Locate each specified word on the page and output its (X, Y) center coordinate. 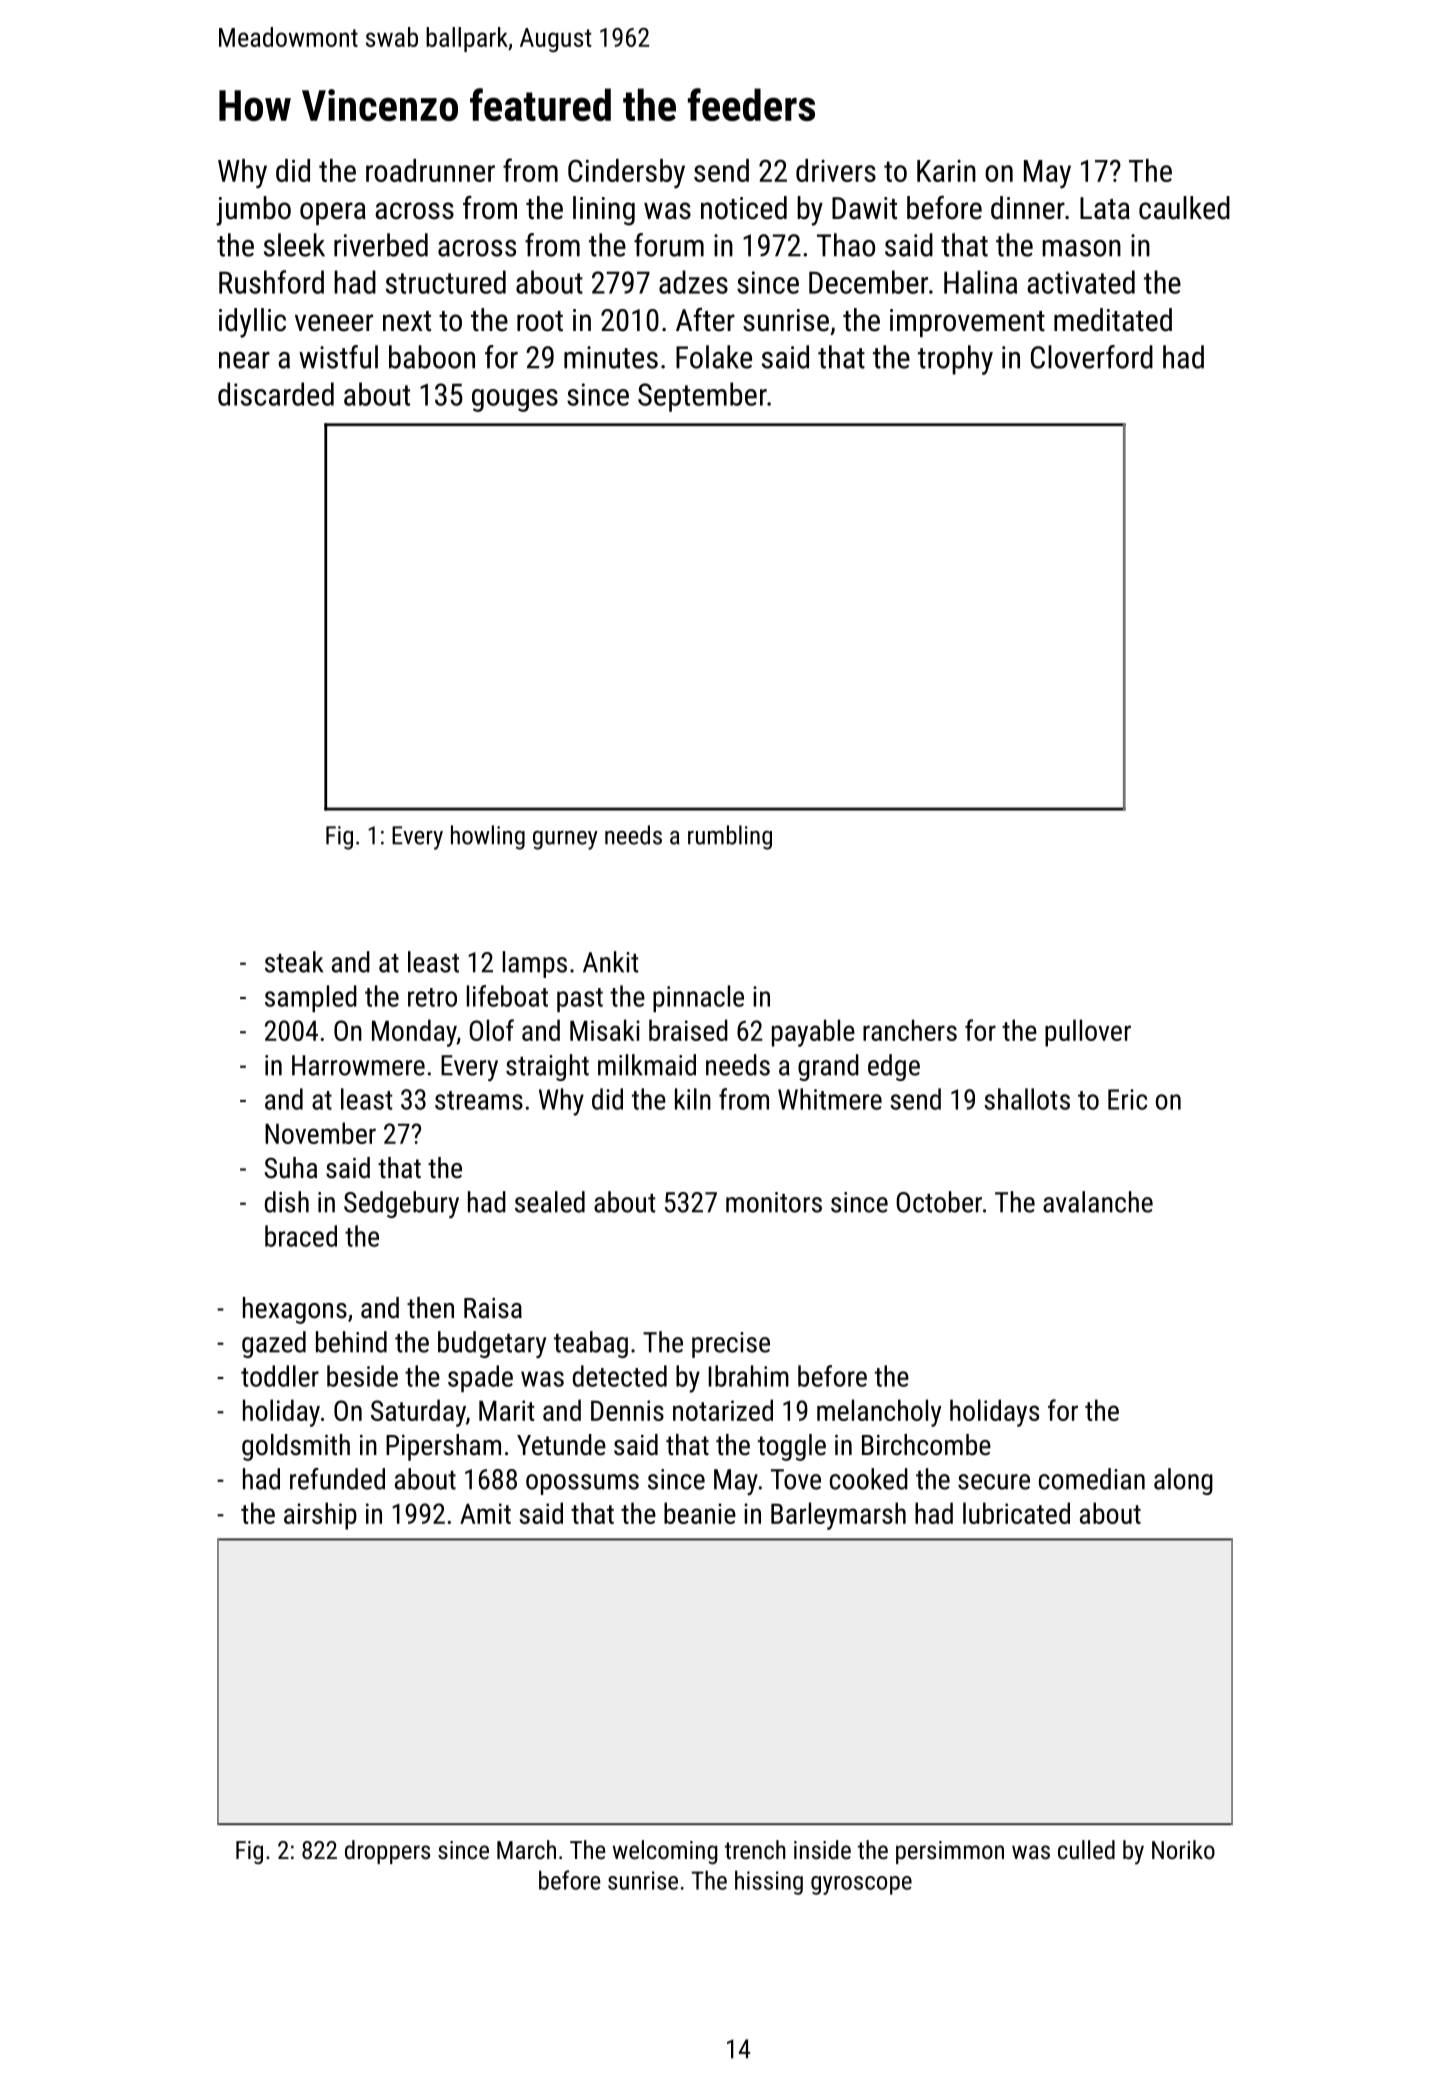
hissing (769, 1882)
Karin (946, 171)
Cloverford (1092, 357)
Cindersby (626, 173)
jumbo (253, 211)
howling (488, 837)
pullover (1088, 1033)
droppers (387, 1852)
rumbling (730, 837)
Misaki (605, 1030)
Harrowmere (358, 1065)
